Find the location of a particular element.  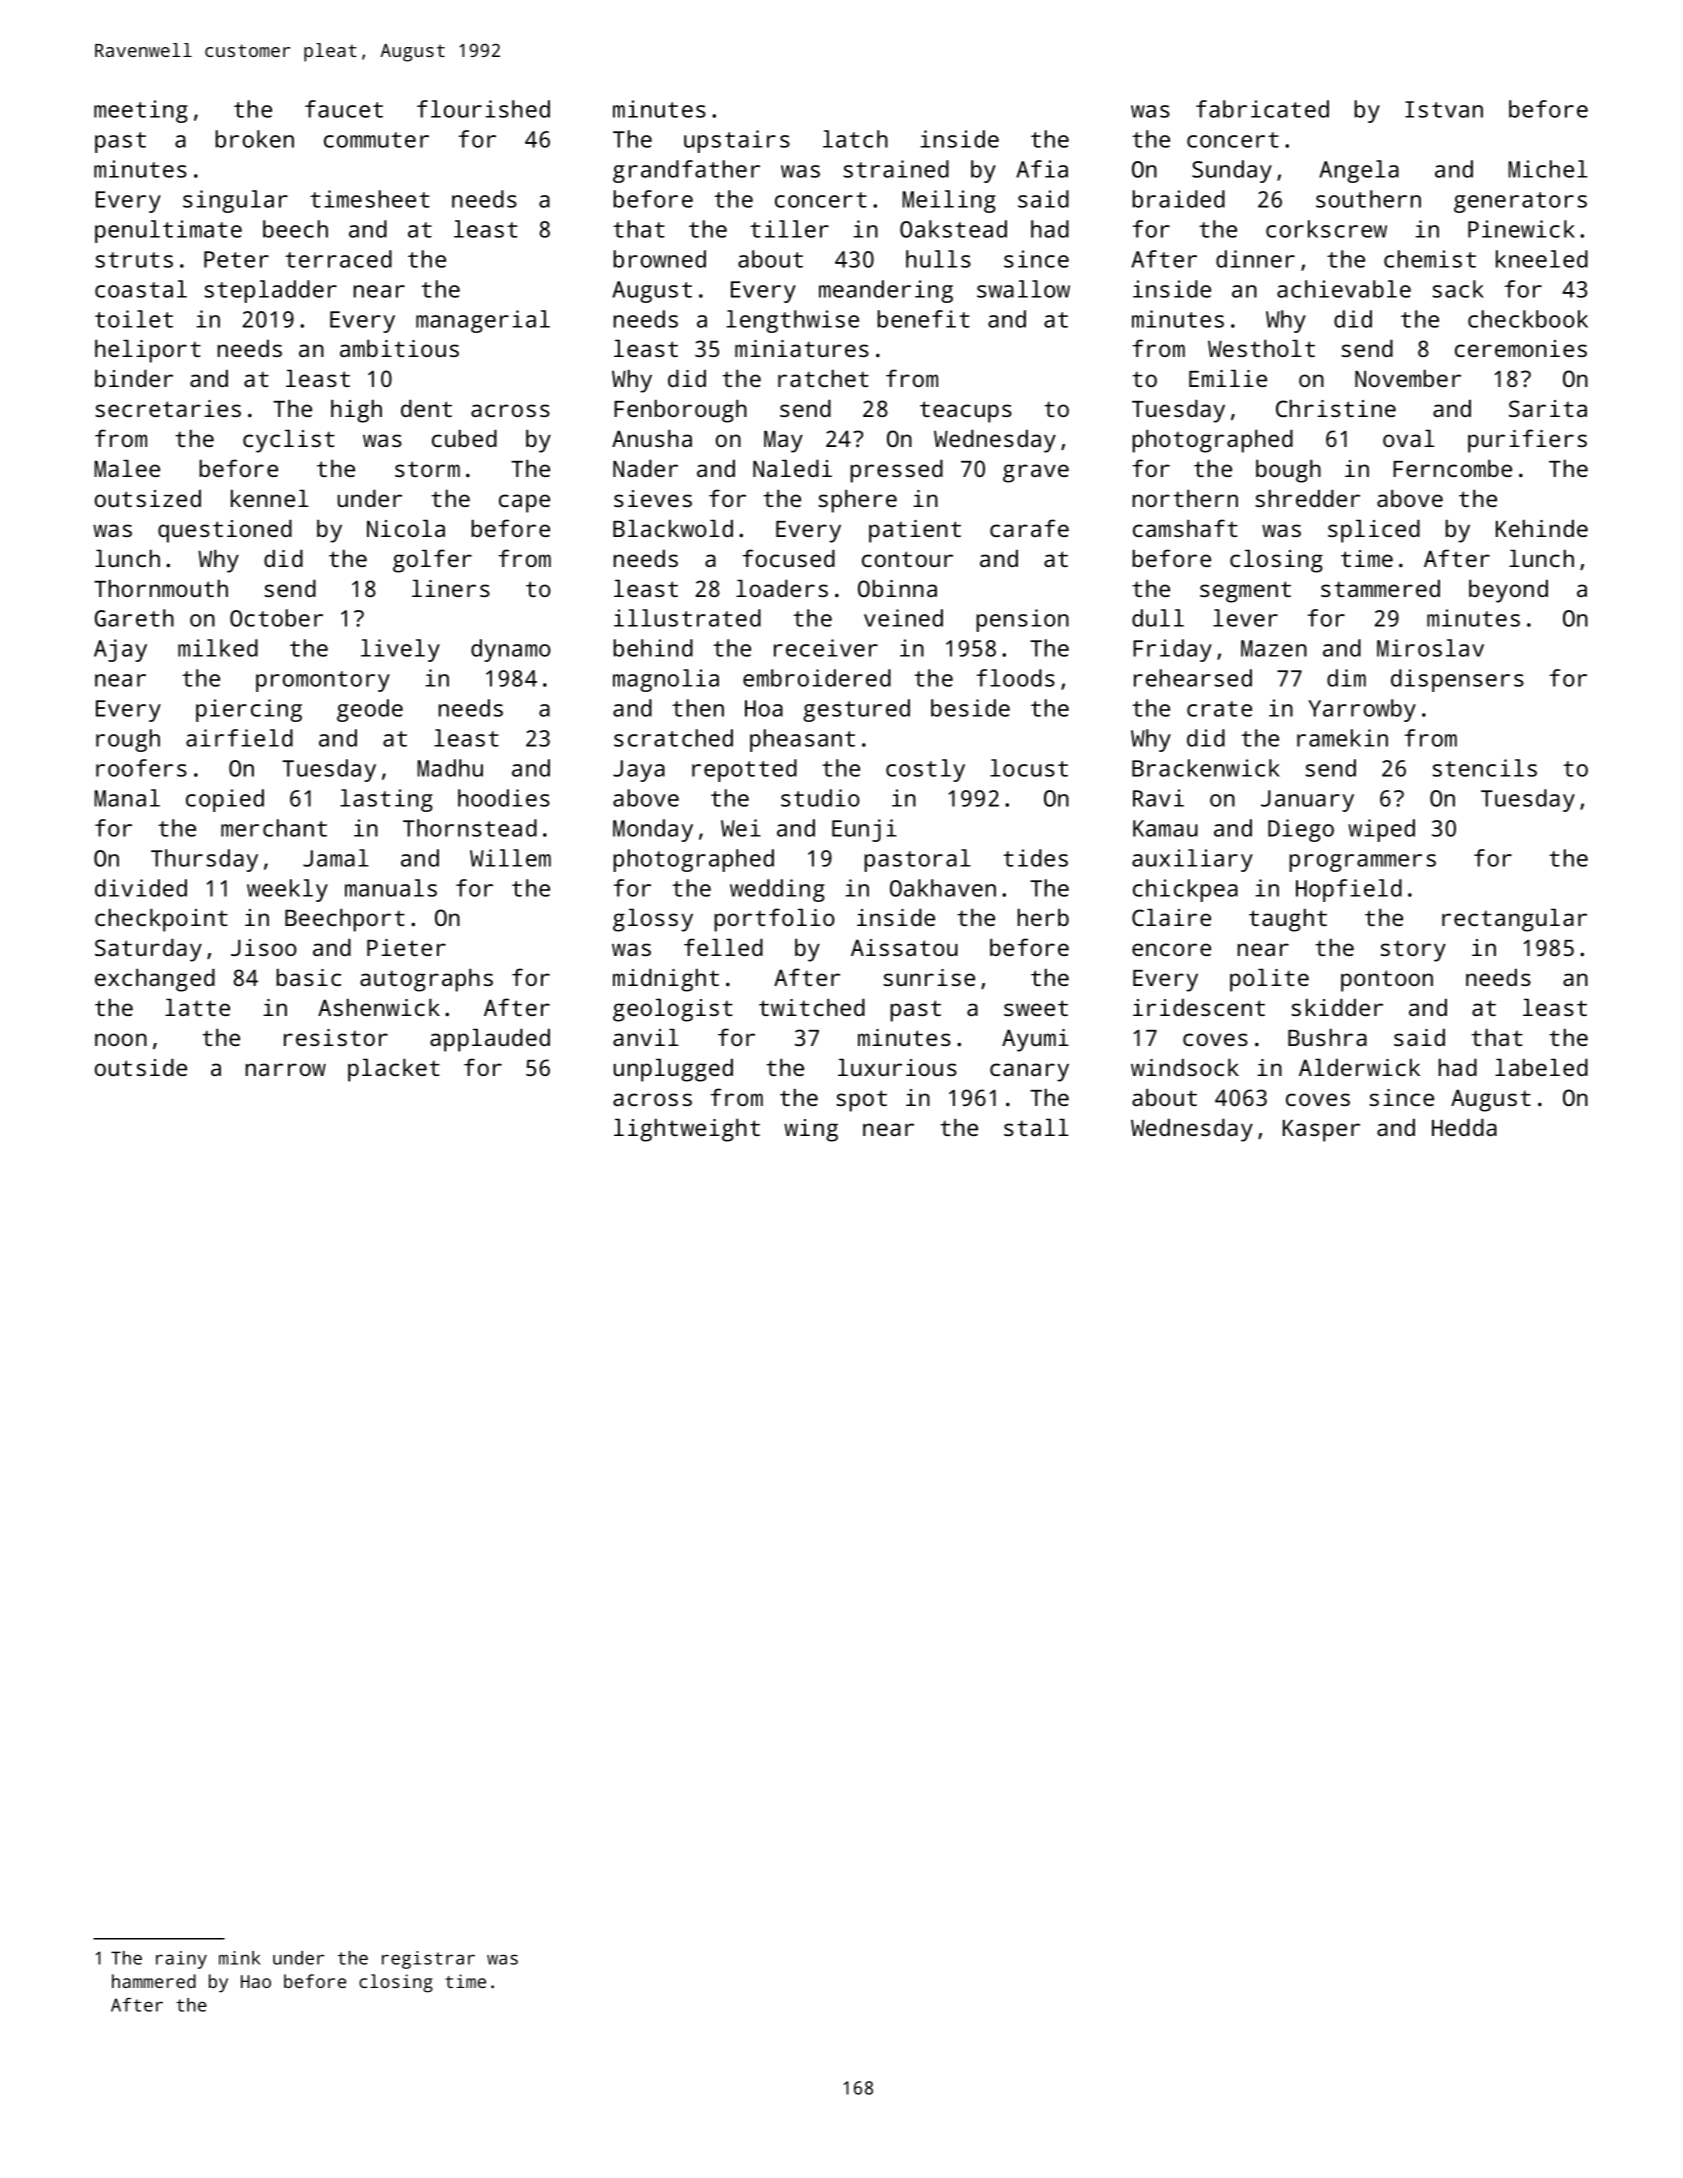

divided is located at coordinates (141, 888).
